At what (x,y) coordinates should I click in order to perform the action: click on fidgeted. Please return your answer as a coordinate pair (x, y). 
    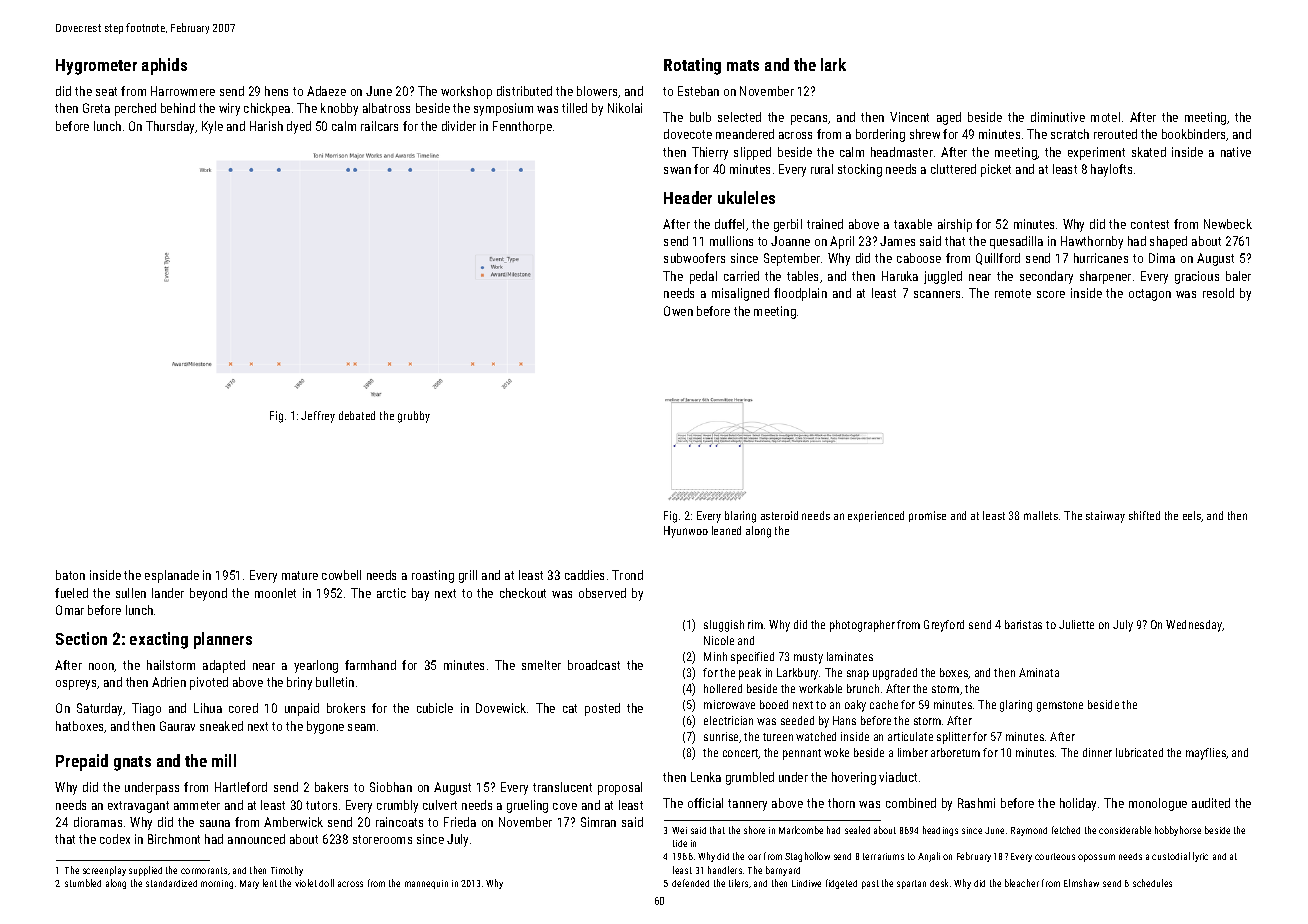
    Looking at the image, I should click on (841, 884).
